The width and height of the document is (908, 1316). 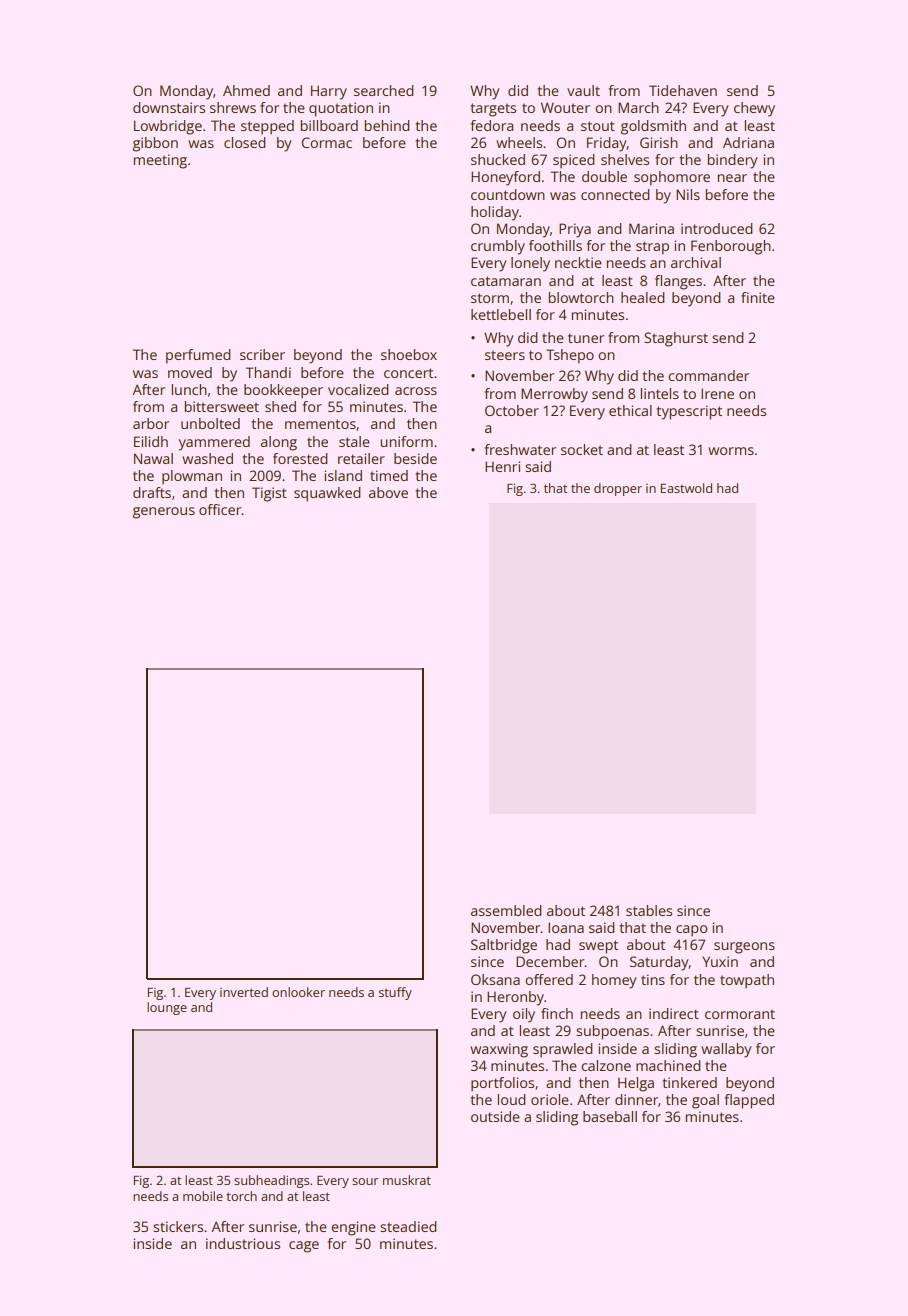 I want to click on stickers, so click(x=178, y=1226).
